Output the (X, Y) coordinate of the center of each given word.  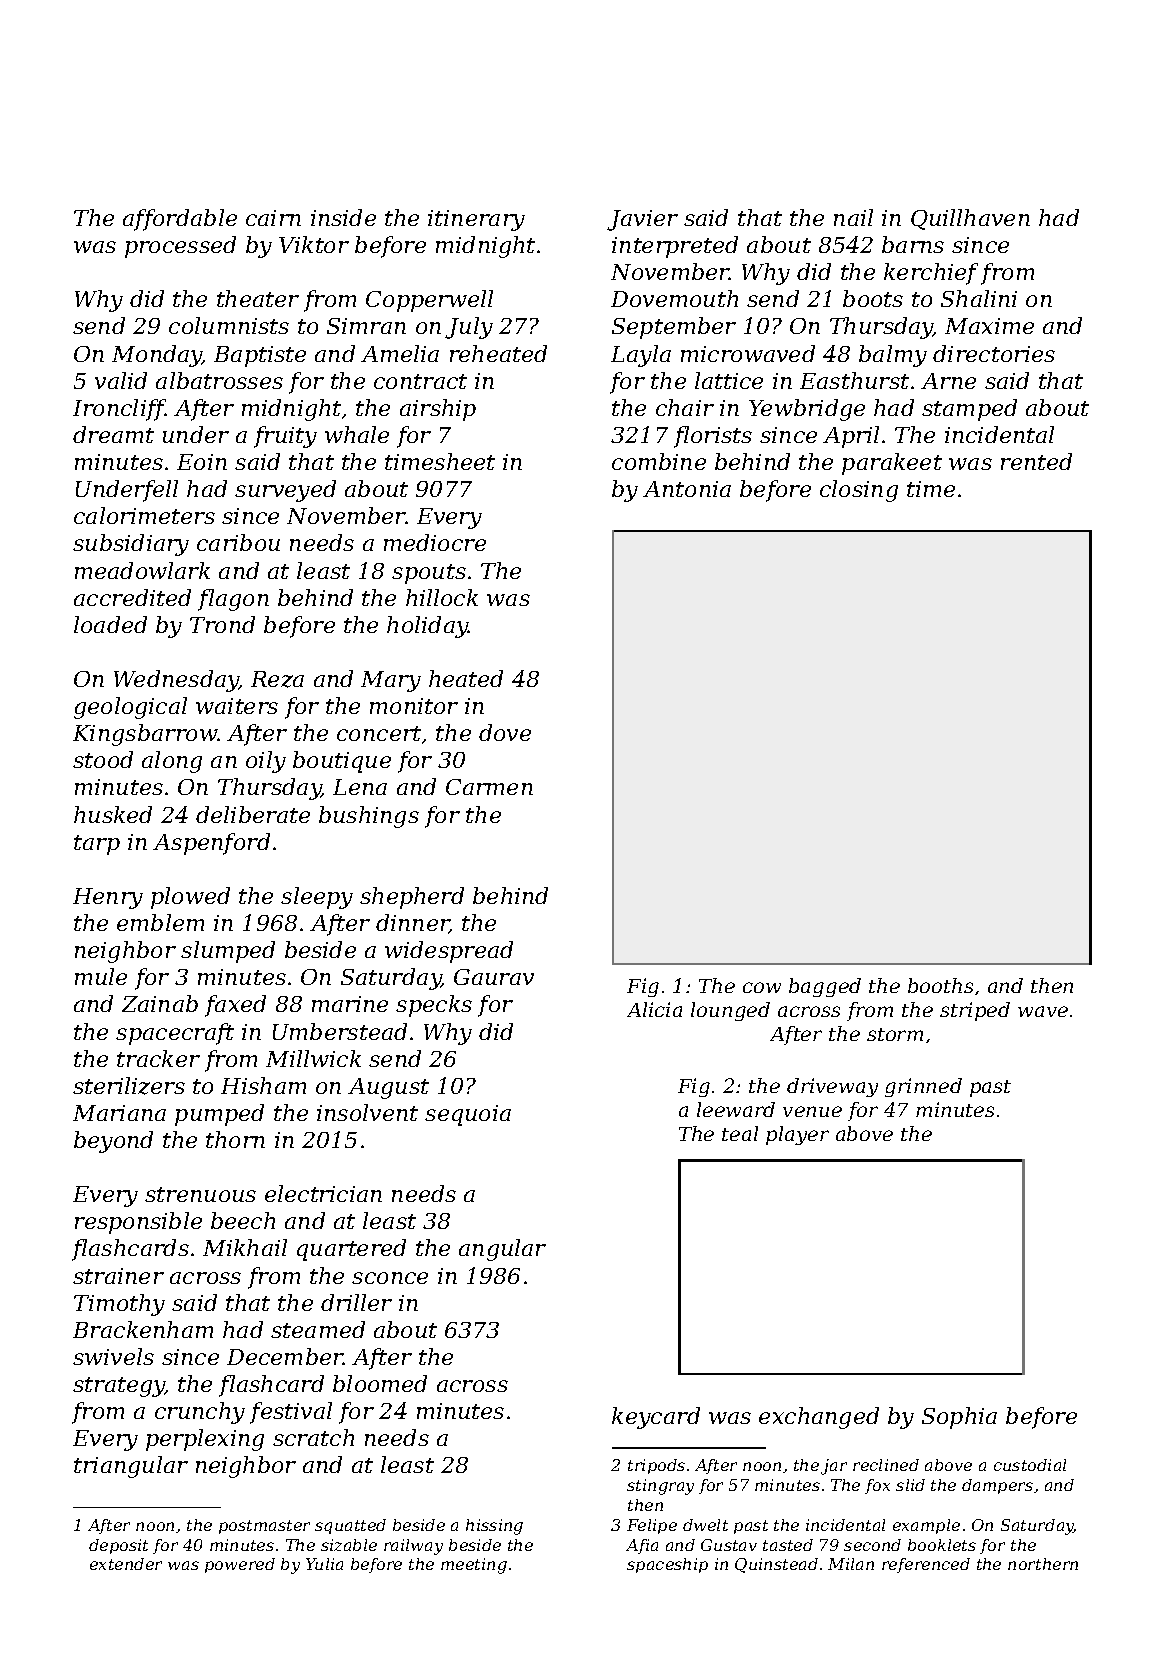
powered (240, 1565)
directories (994, 353)
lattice (729, 380)
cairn (273, 218)
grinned (923, 1087)
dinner (412, 924)
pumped (219, 1115)
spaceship (667, 1565)
